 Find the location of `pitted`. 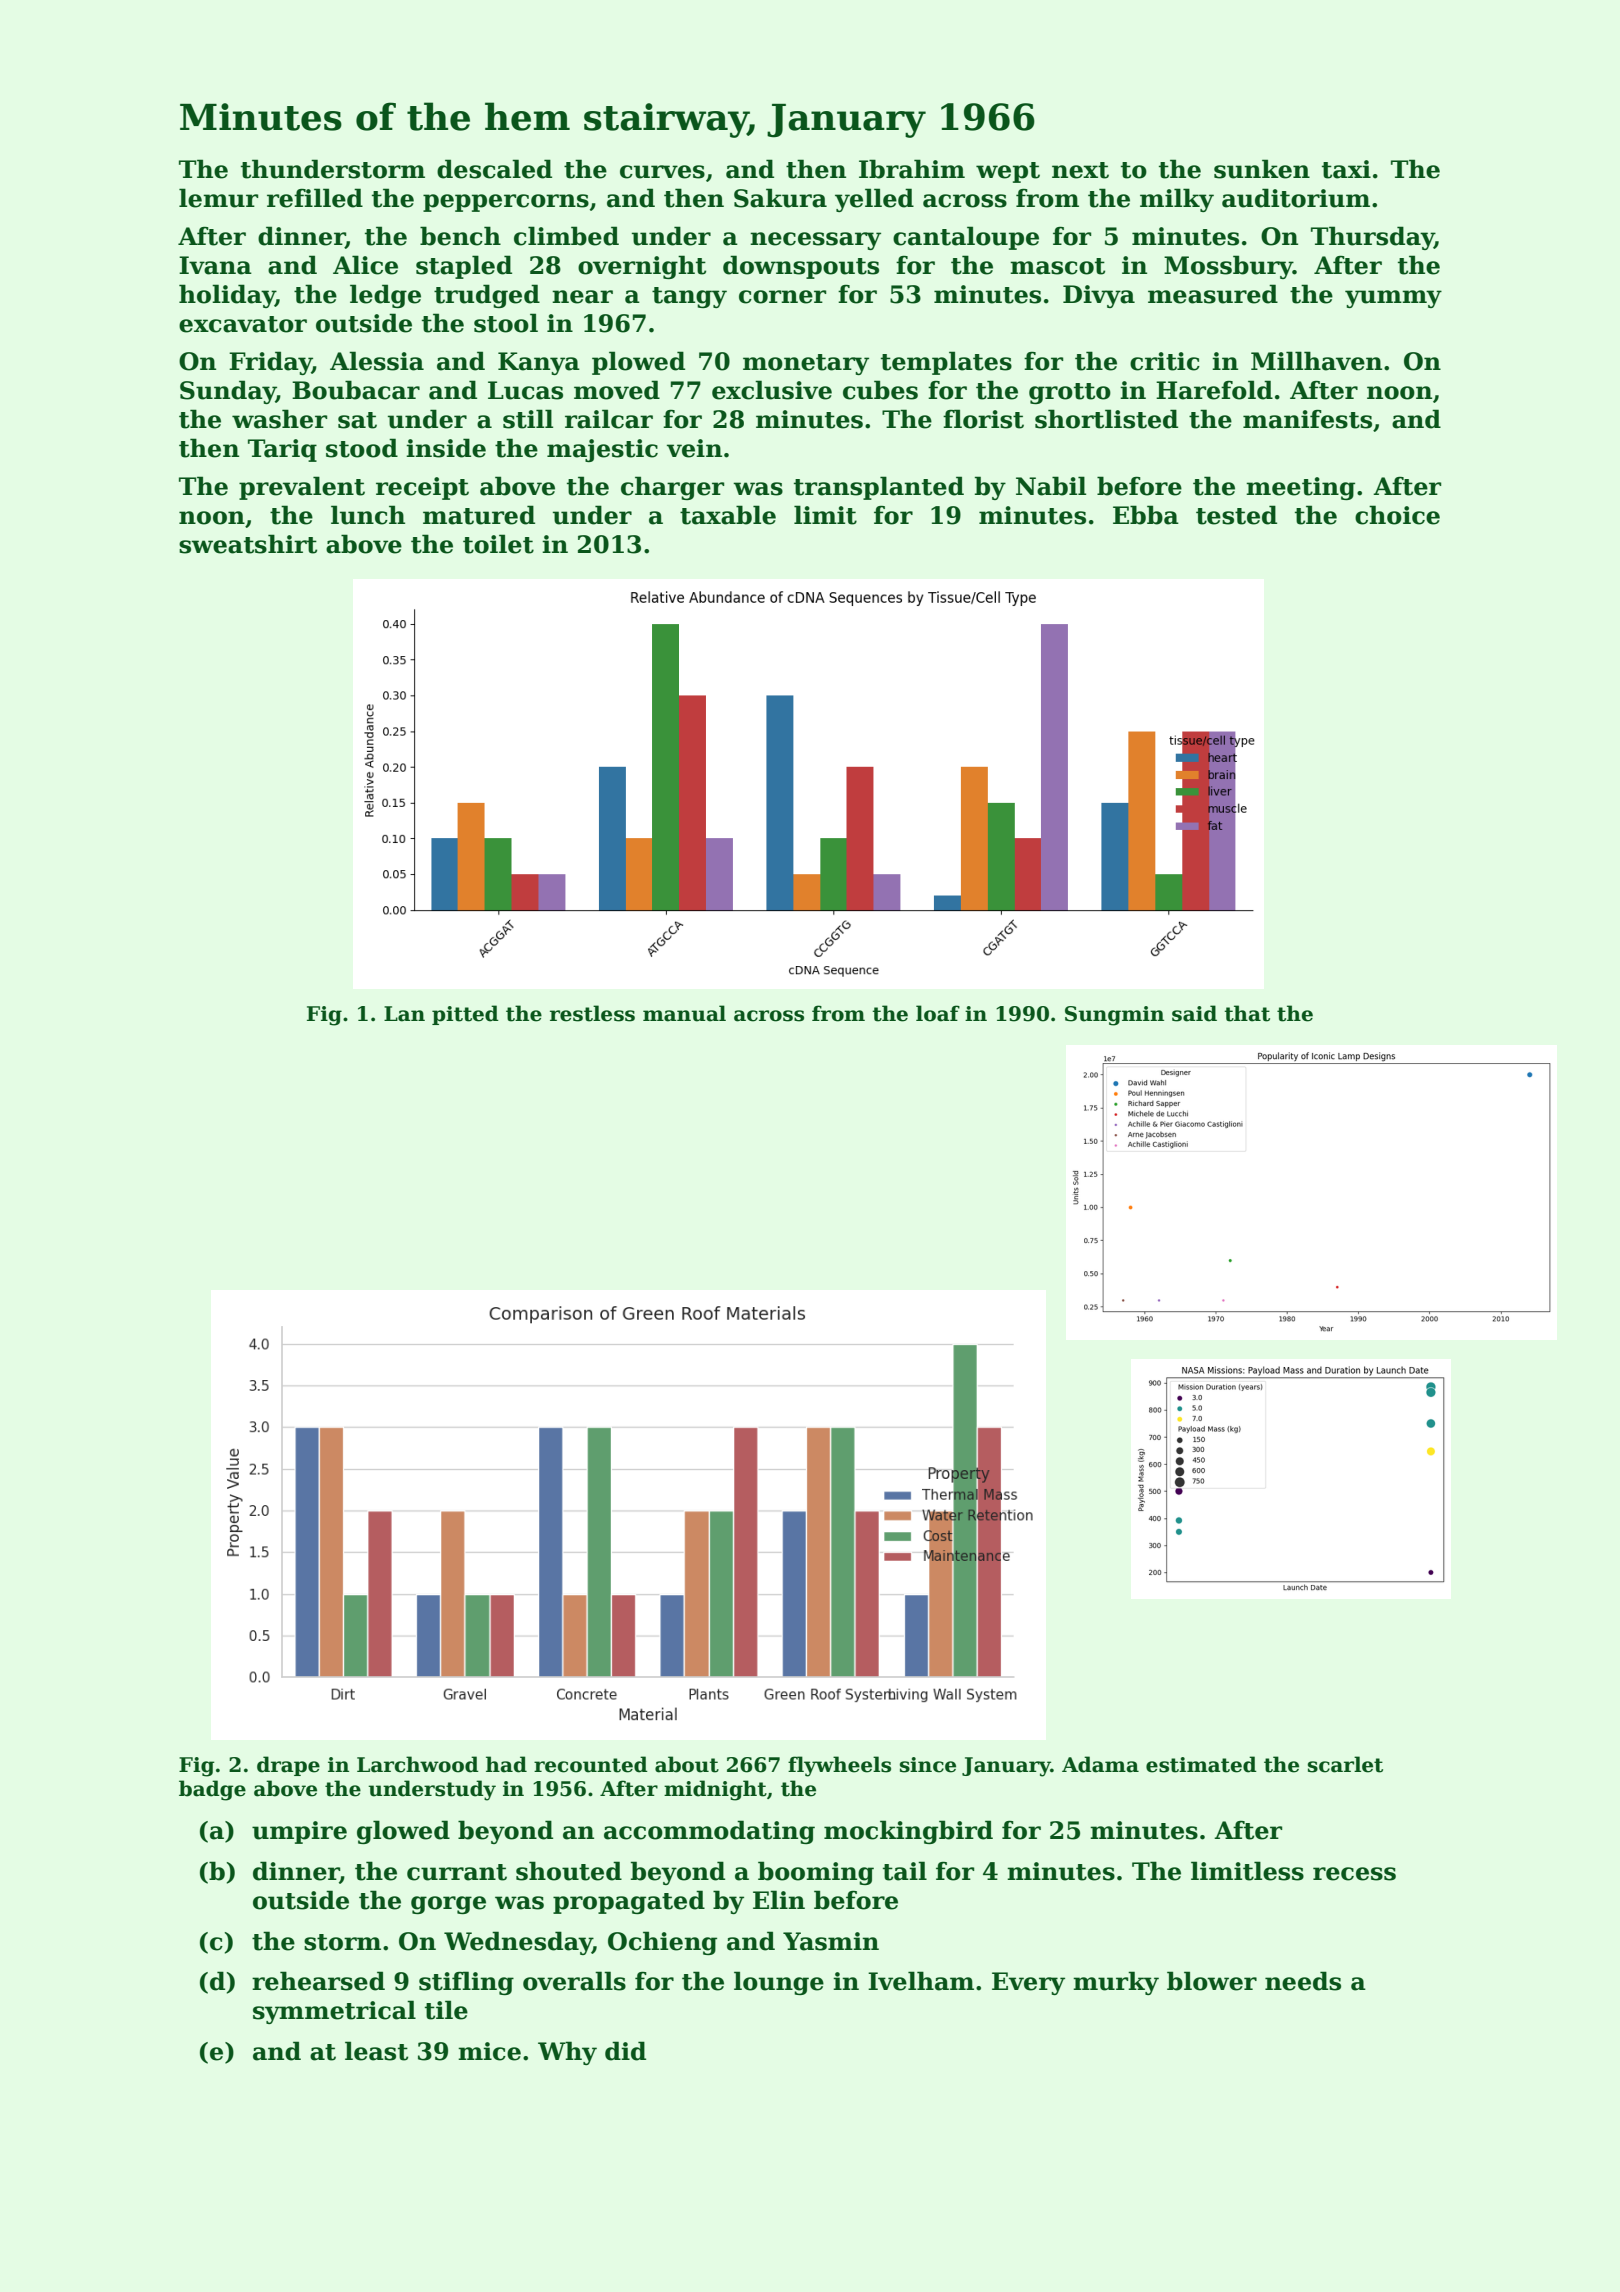

pitted is located at coordinates (465, 1015).
